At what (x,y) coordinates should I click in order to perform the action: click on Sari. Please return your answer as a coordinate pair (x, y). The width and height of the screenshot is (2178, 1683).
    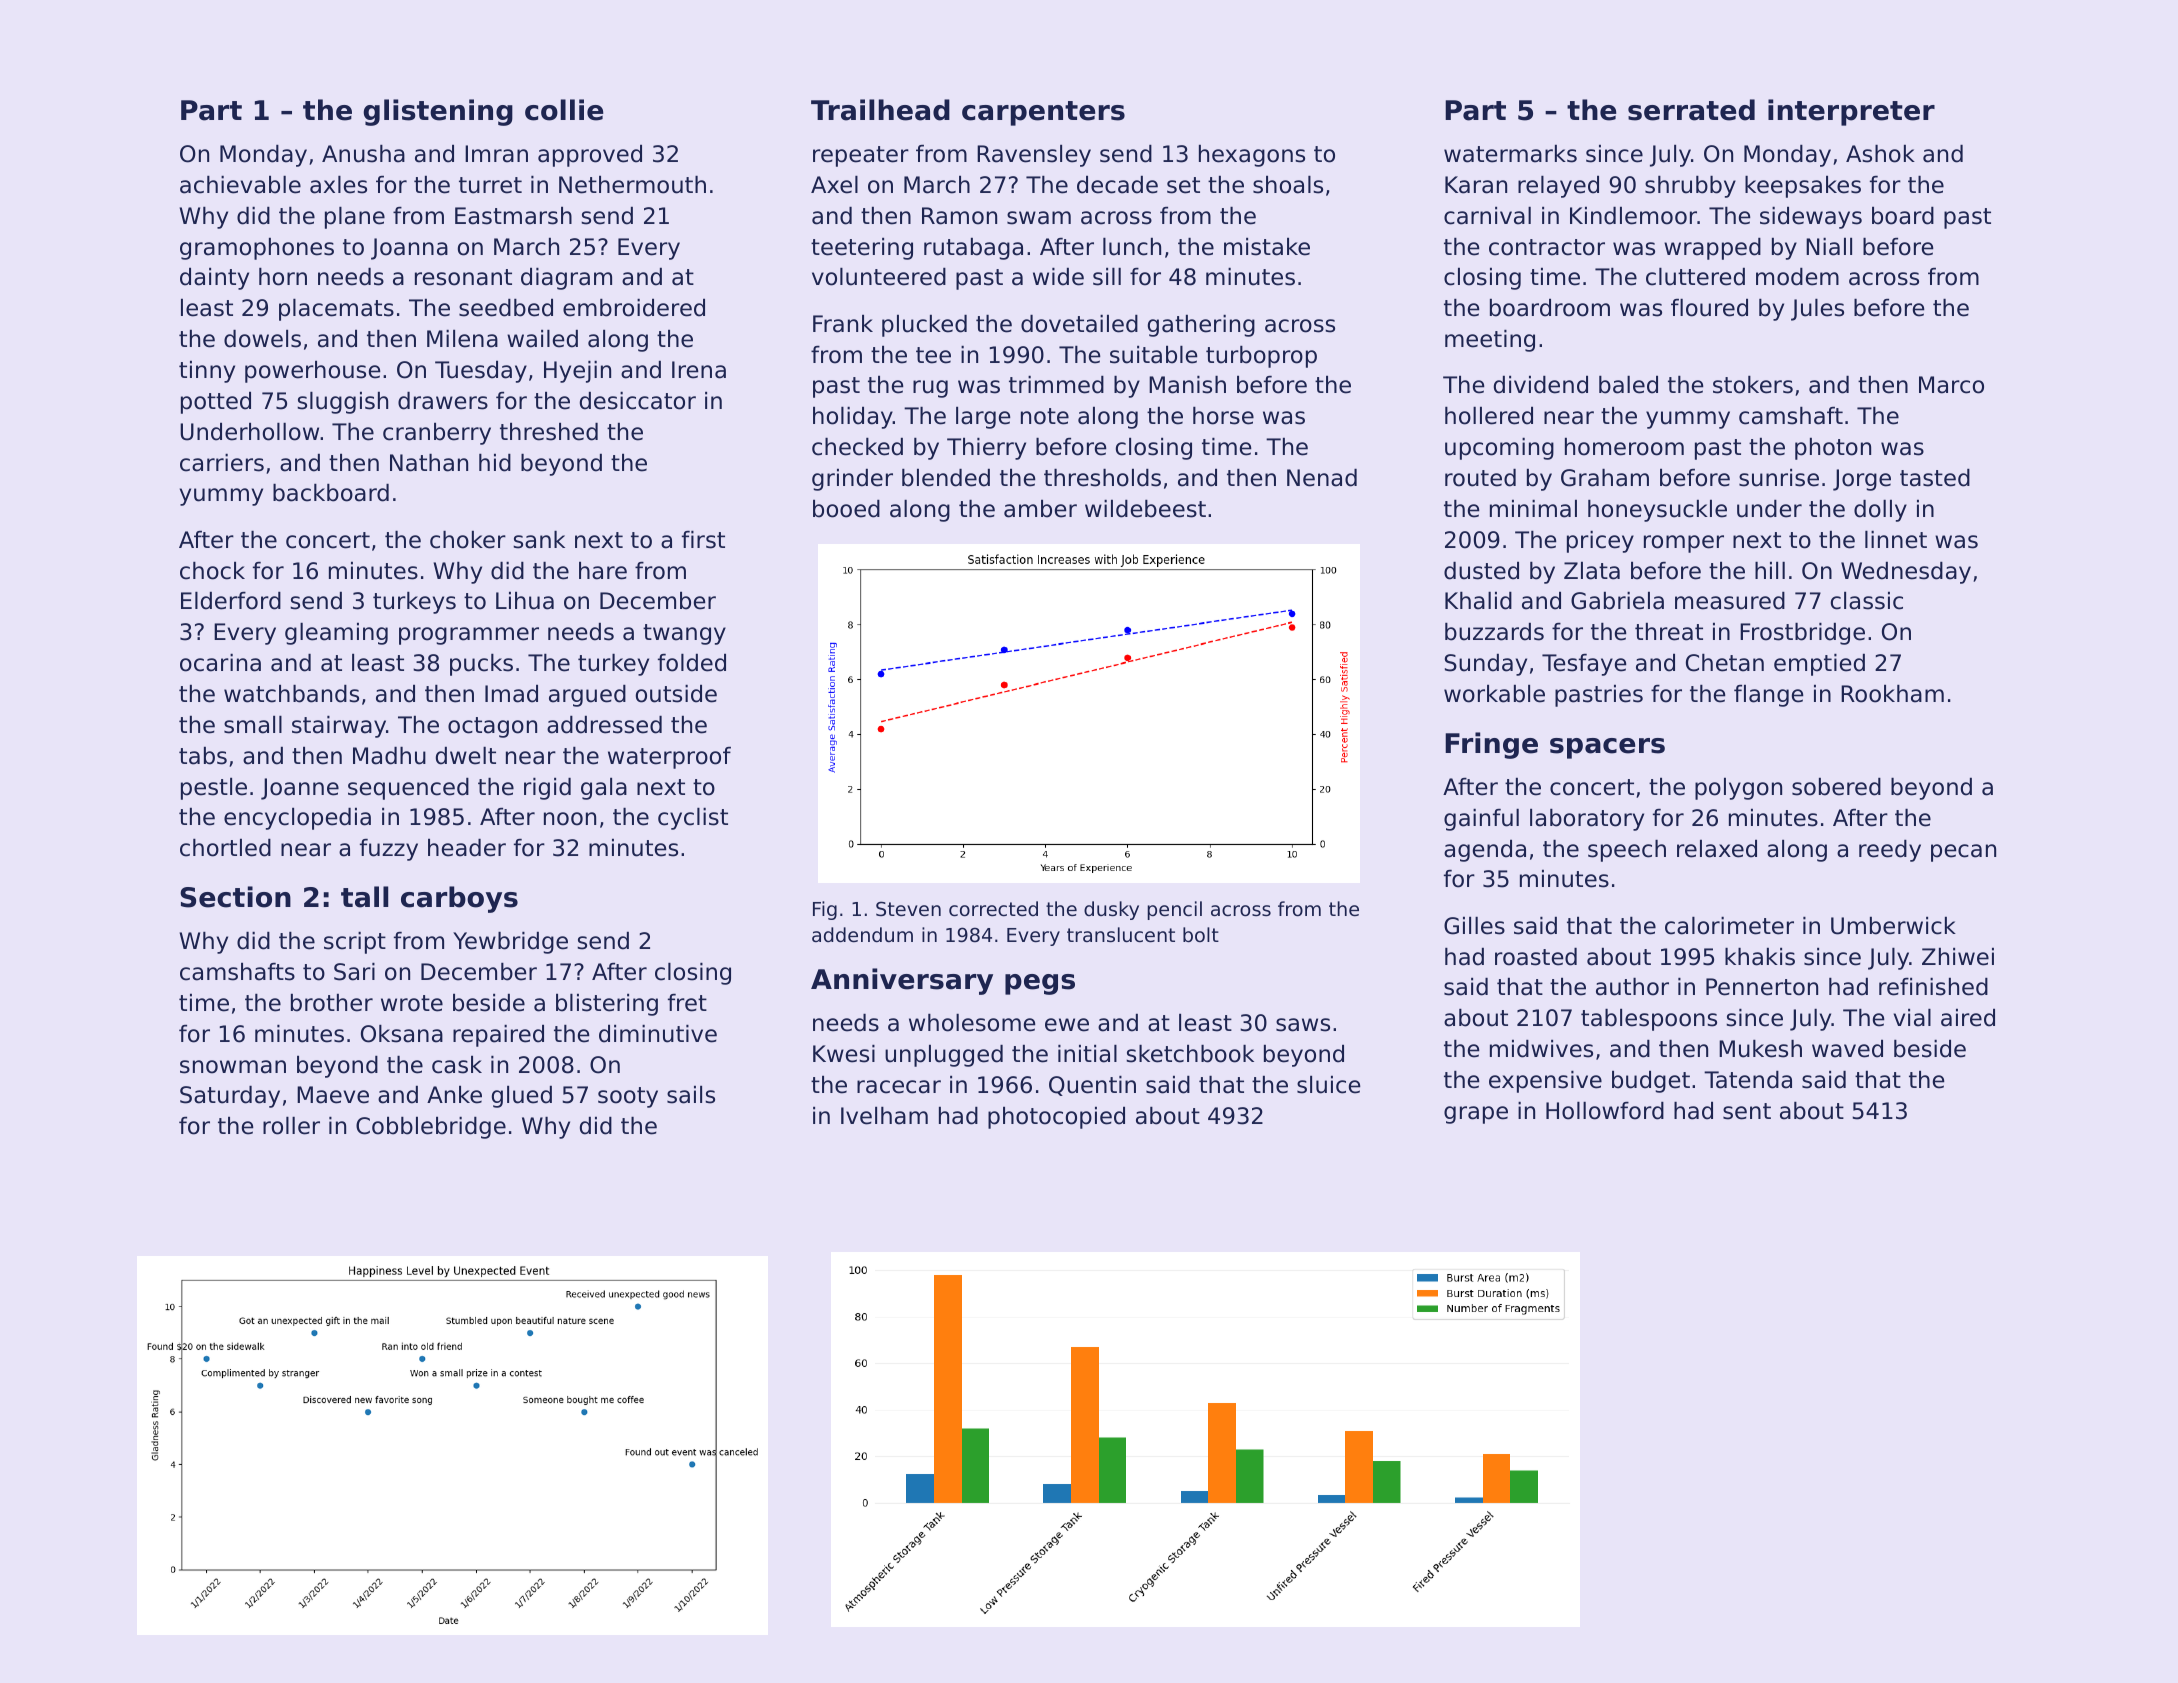
    Looking at the image, I should click on (354, 972).
